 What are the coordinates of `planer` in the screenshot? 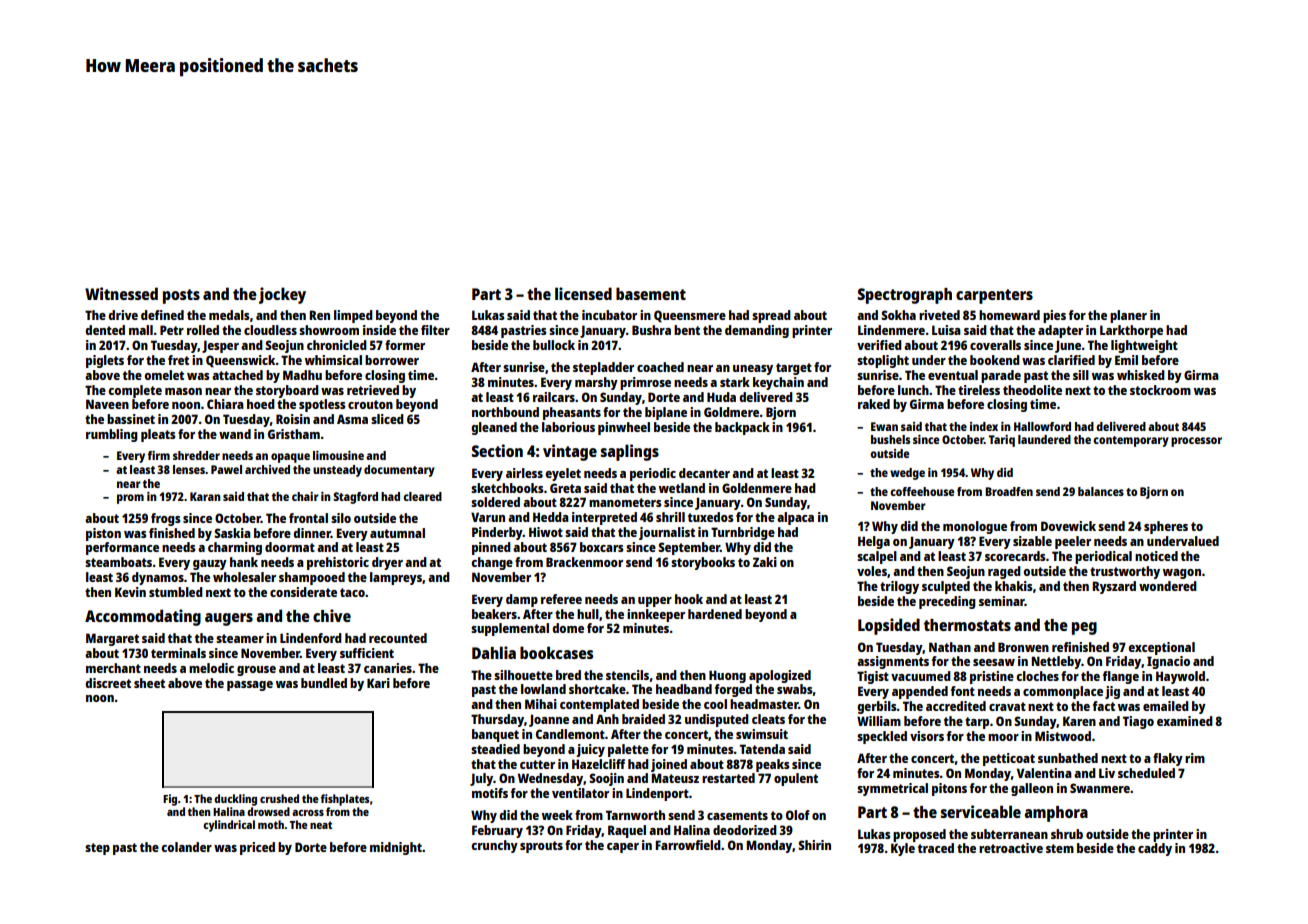 It's located at (1128, 316).
